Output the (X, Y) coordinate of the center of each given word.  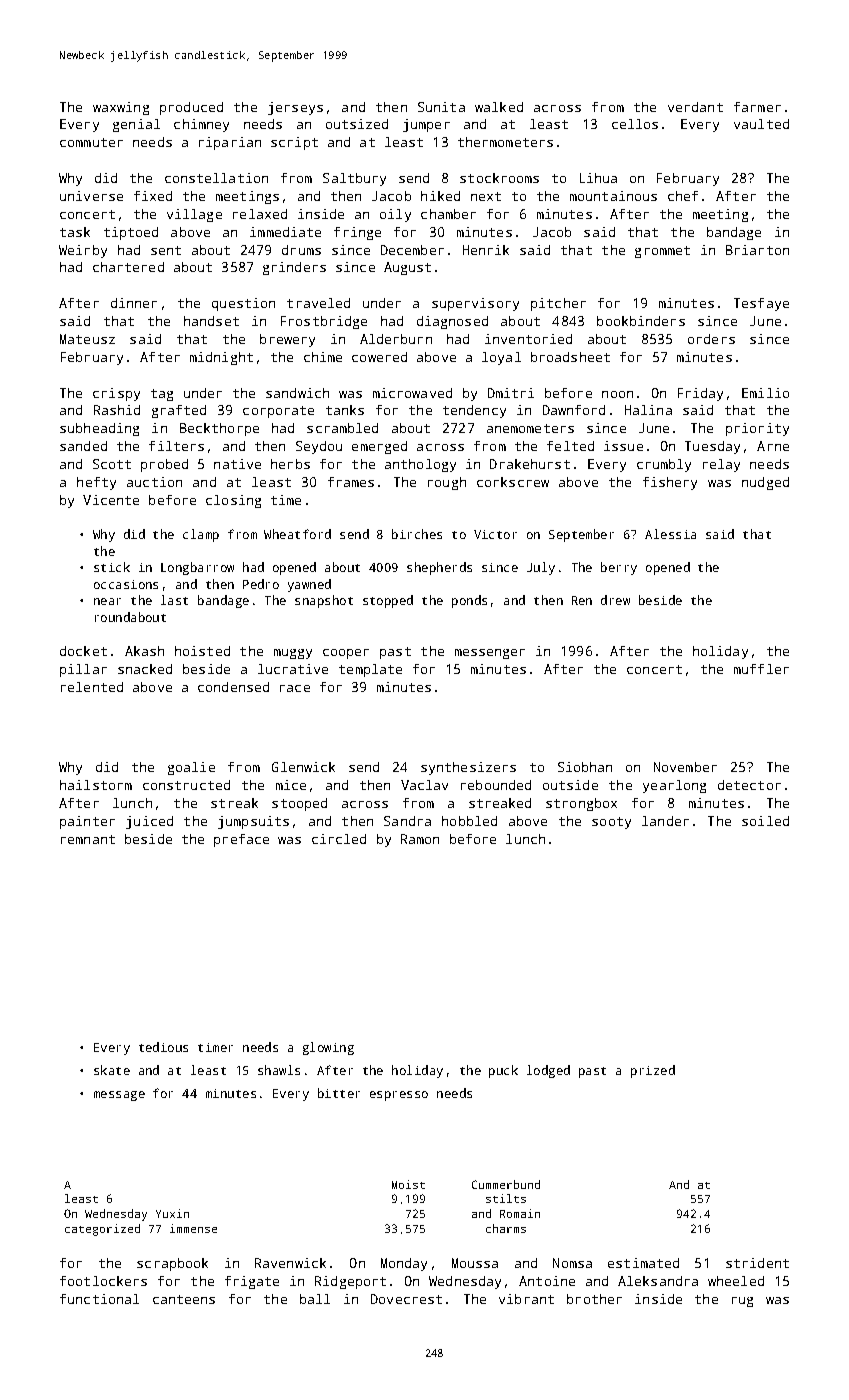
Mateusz (87, 339)
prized (653, 1071)
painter (87, 822)
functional (99, 1299)
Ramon (420, 839)
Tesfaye (761, 304)
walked (499, 107)
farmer (757, 107)
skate (112, 1070)
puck (503, 1071)
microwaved (412, 393)
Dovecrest (406, 1299)
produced (191, 108)
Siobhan (585, 767)
